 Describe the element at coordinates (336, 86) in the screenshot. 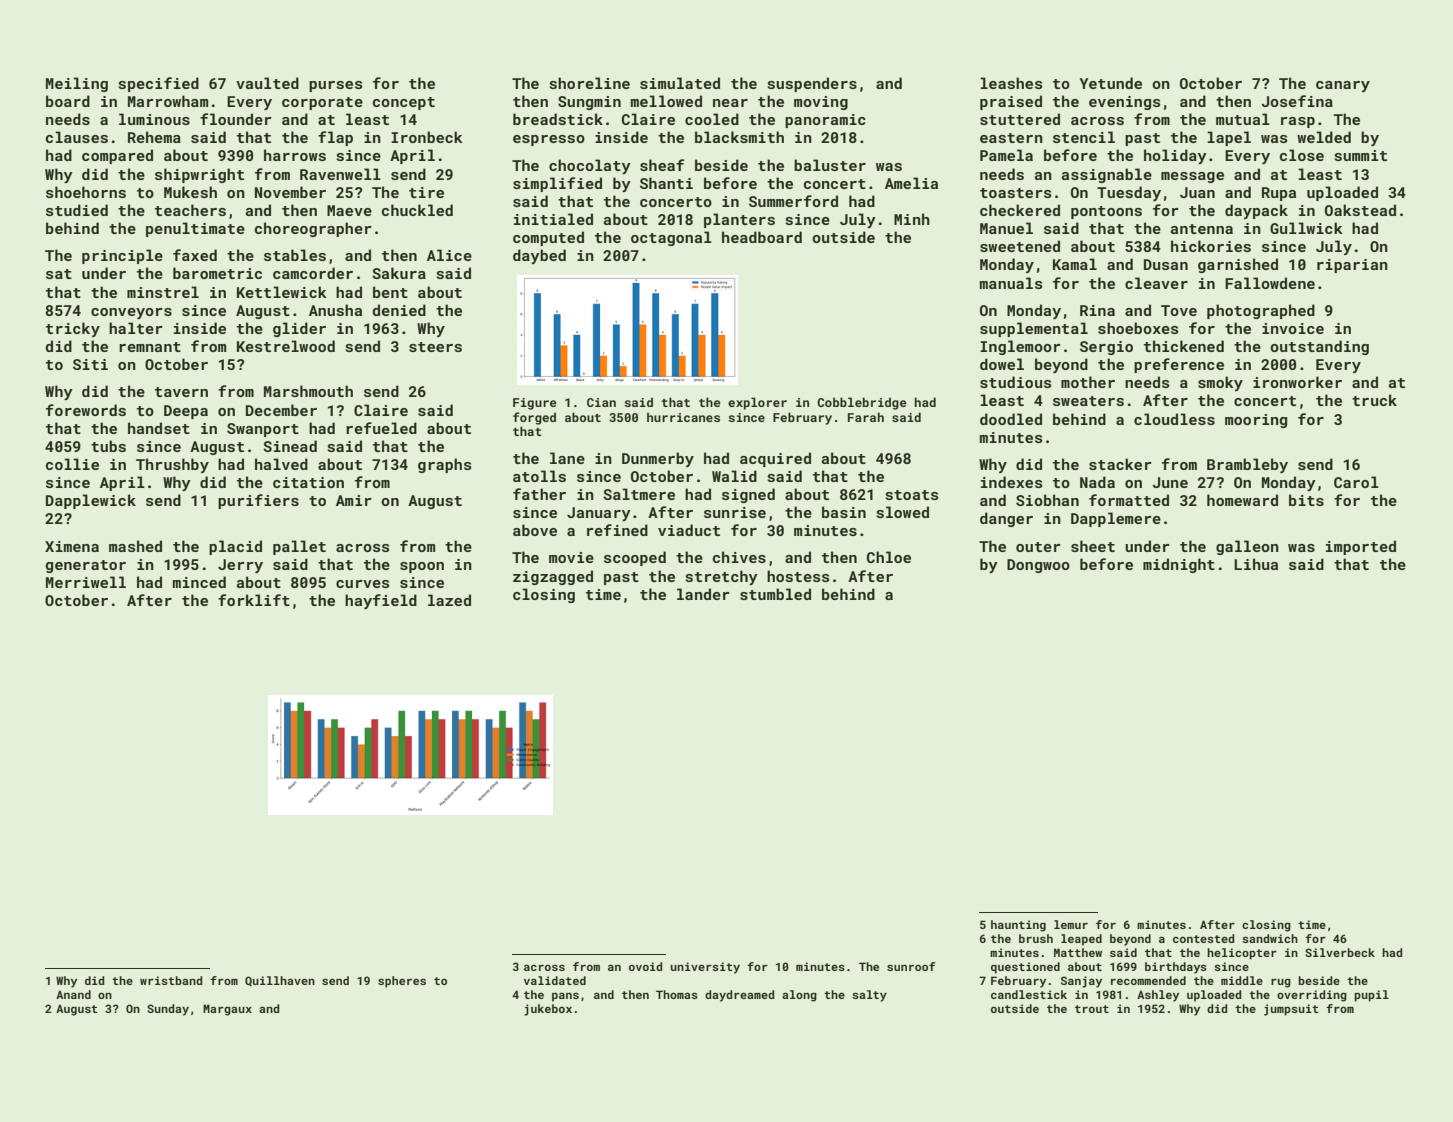

I see `purses` at that location.
